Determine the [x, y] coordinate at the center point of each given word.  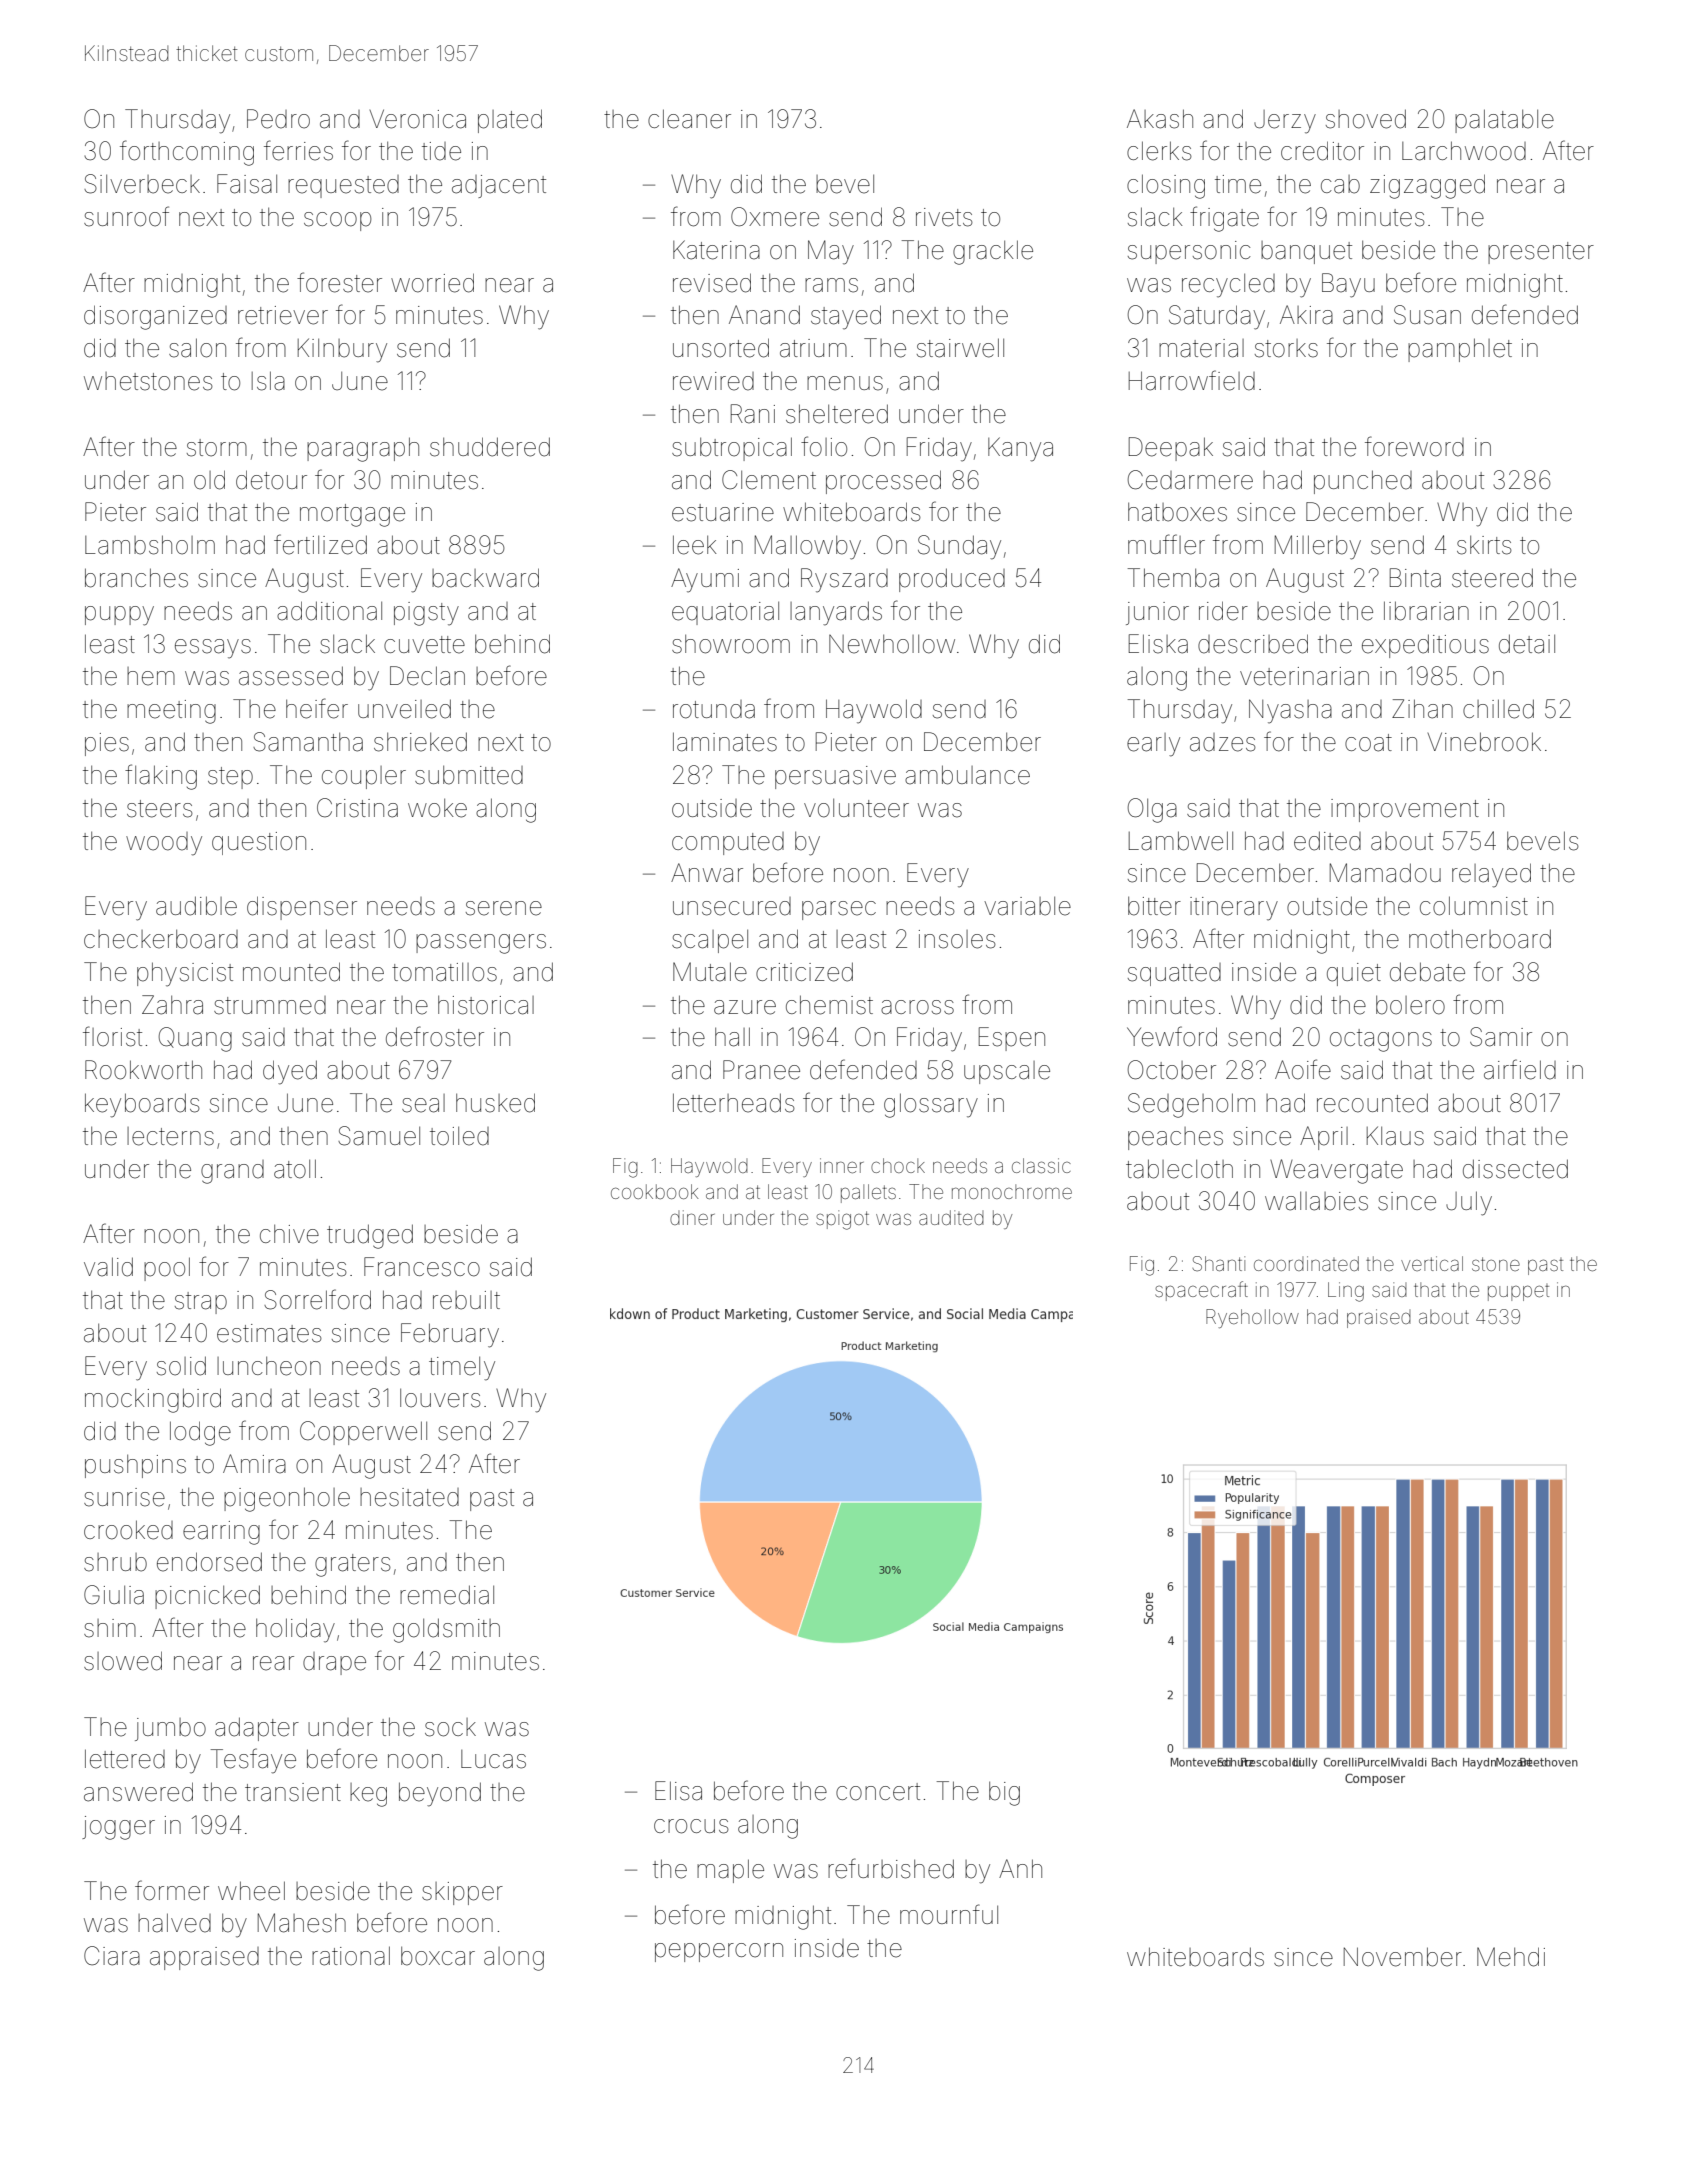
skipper [462, 1893]
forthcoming [187, 153]
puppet [1518, 1292]
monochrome [1012, 1191]
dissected [1515, 1169]
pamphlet [1460, 350]
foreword [1414, 446]
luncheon [269, 1366]
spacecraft [1201, 1291]
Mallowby [808, 547]
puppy [119, 616]
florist [112, 1036]
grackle [993, 252]
